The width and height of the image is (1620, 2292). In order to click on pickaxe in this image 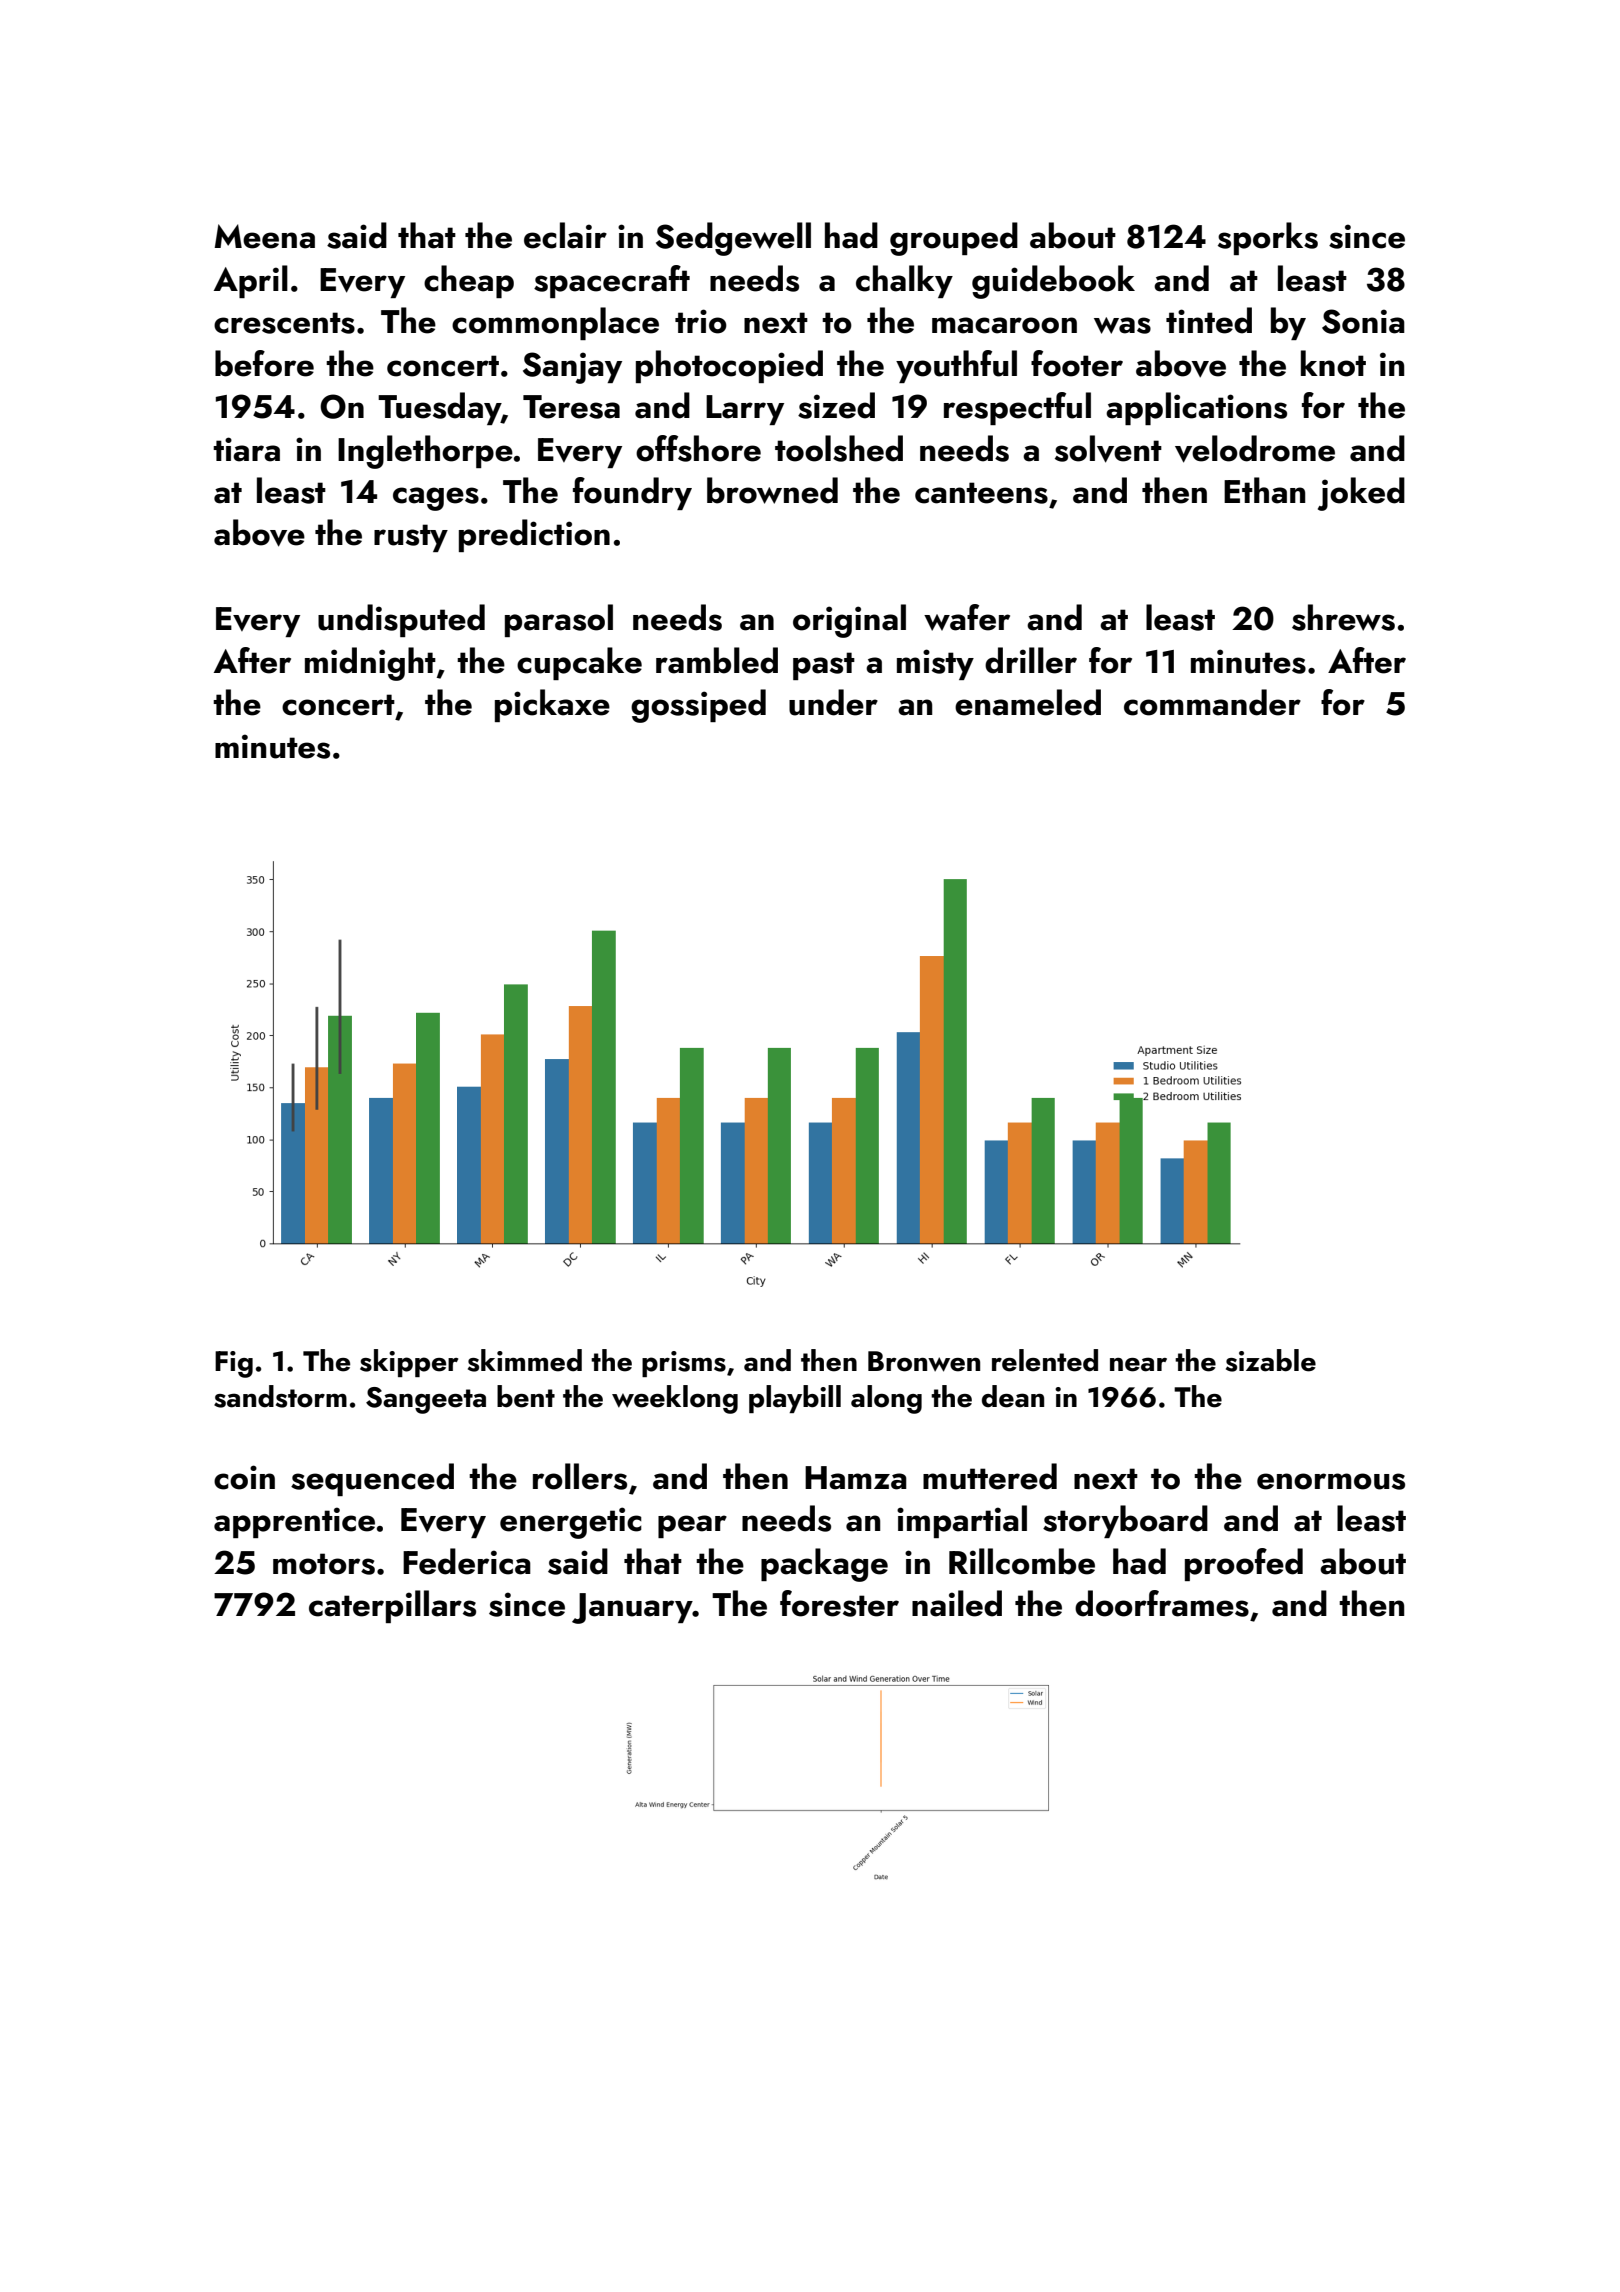, I will do `click(552, 705)`.
